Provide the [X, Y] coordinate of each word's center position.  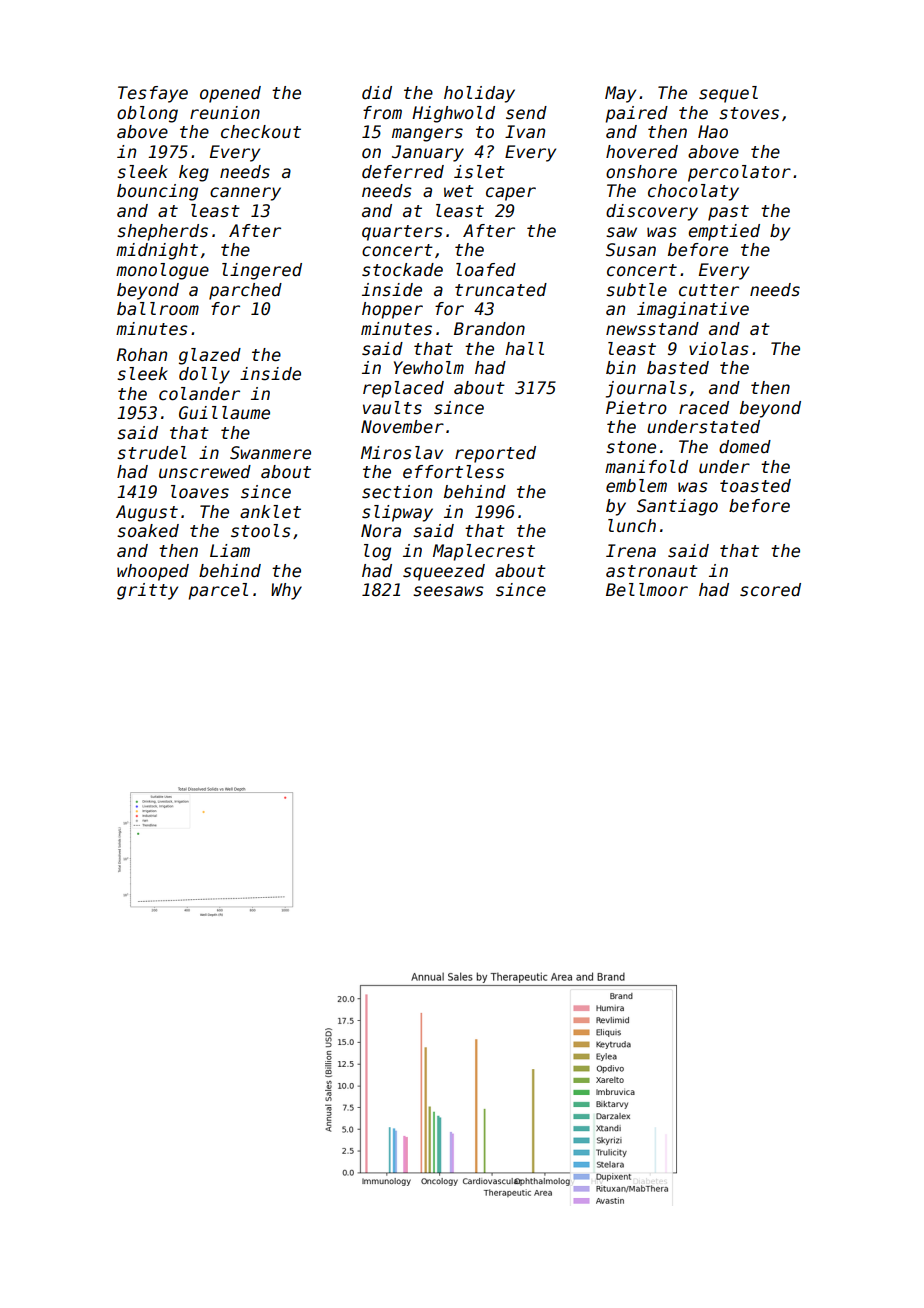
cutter [709, 290]
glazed [210, 356]
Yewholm [429, 368]
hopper [392, 310]
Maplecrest [484, 552]
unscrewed [205, 472]
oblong [147, 114]
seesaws [448, 591]
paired [637, 114]
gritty [147, 591]
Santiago [677, 507]
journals [646, 389]
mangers [427, 135]
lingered [262, 271]
